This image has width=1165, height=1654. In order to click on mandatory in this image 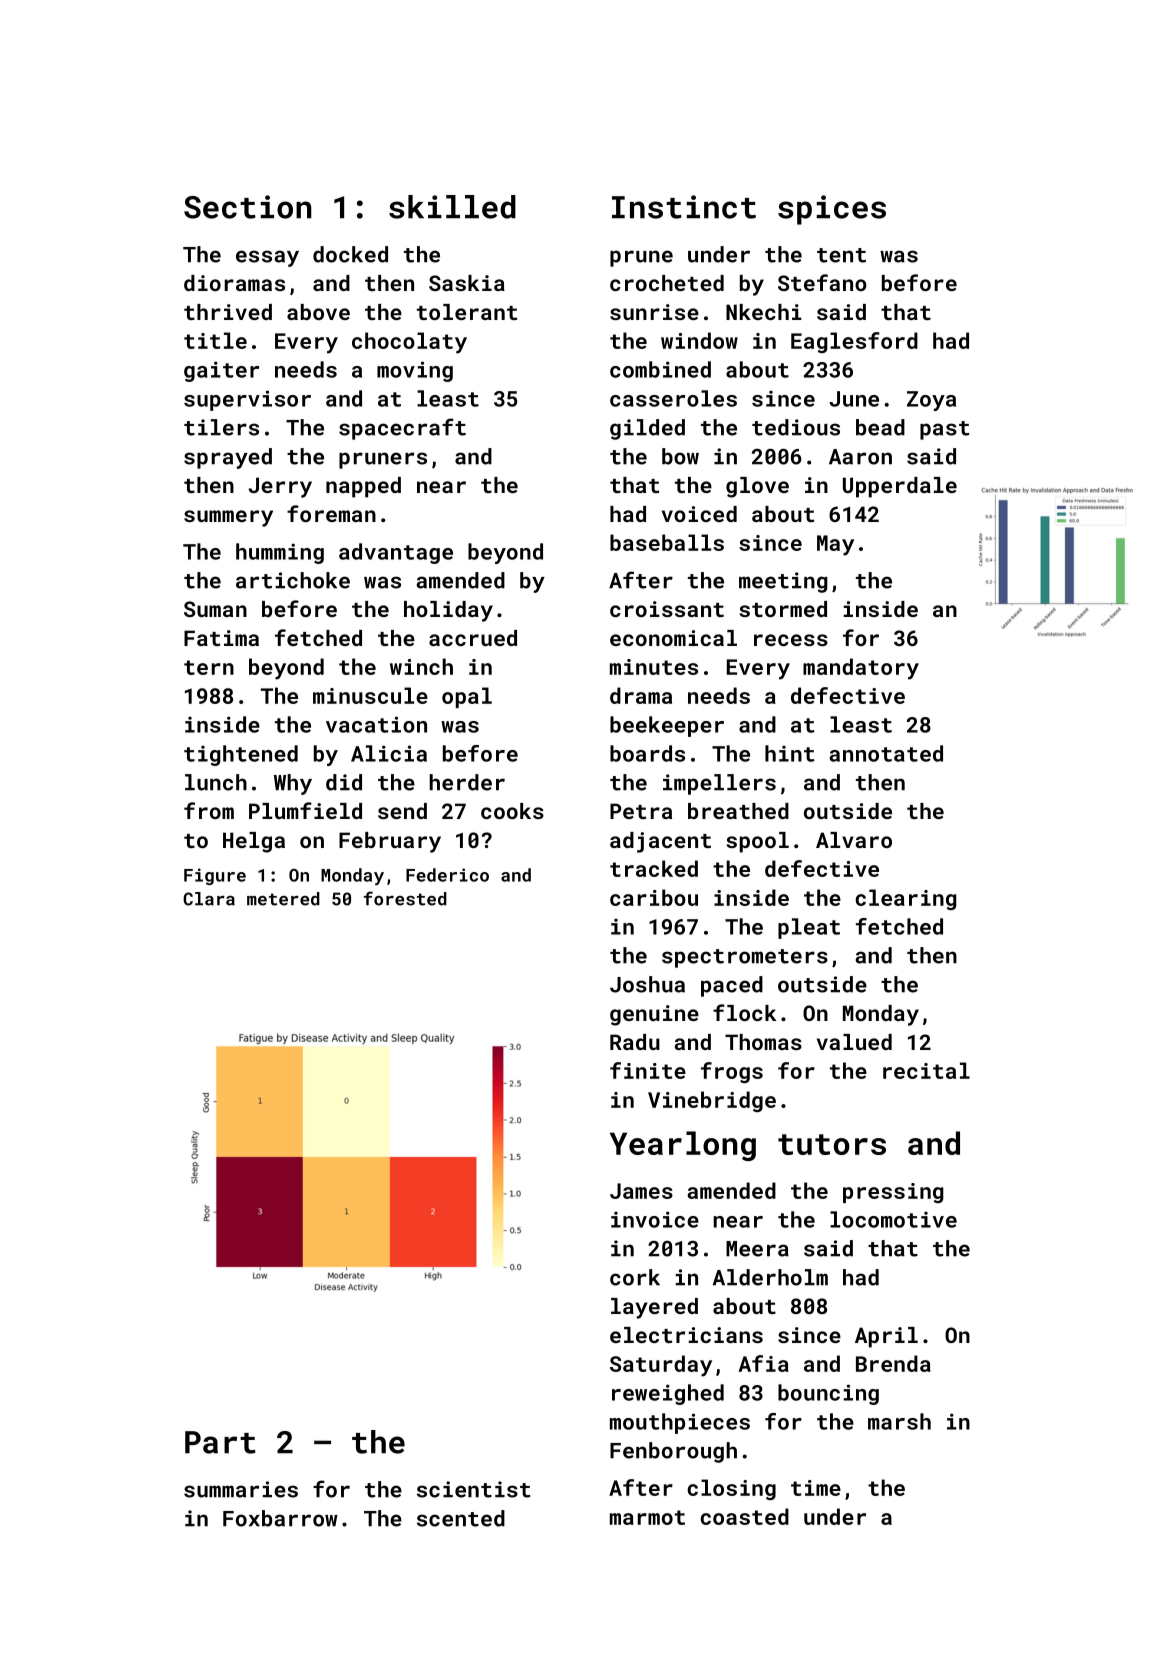, I will do `click(861, 669)`.
